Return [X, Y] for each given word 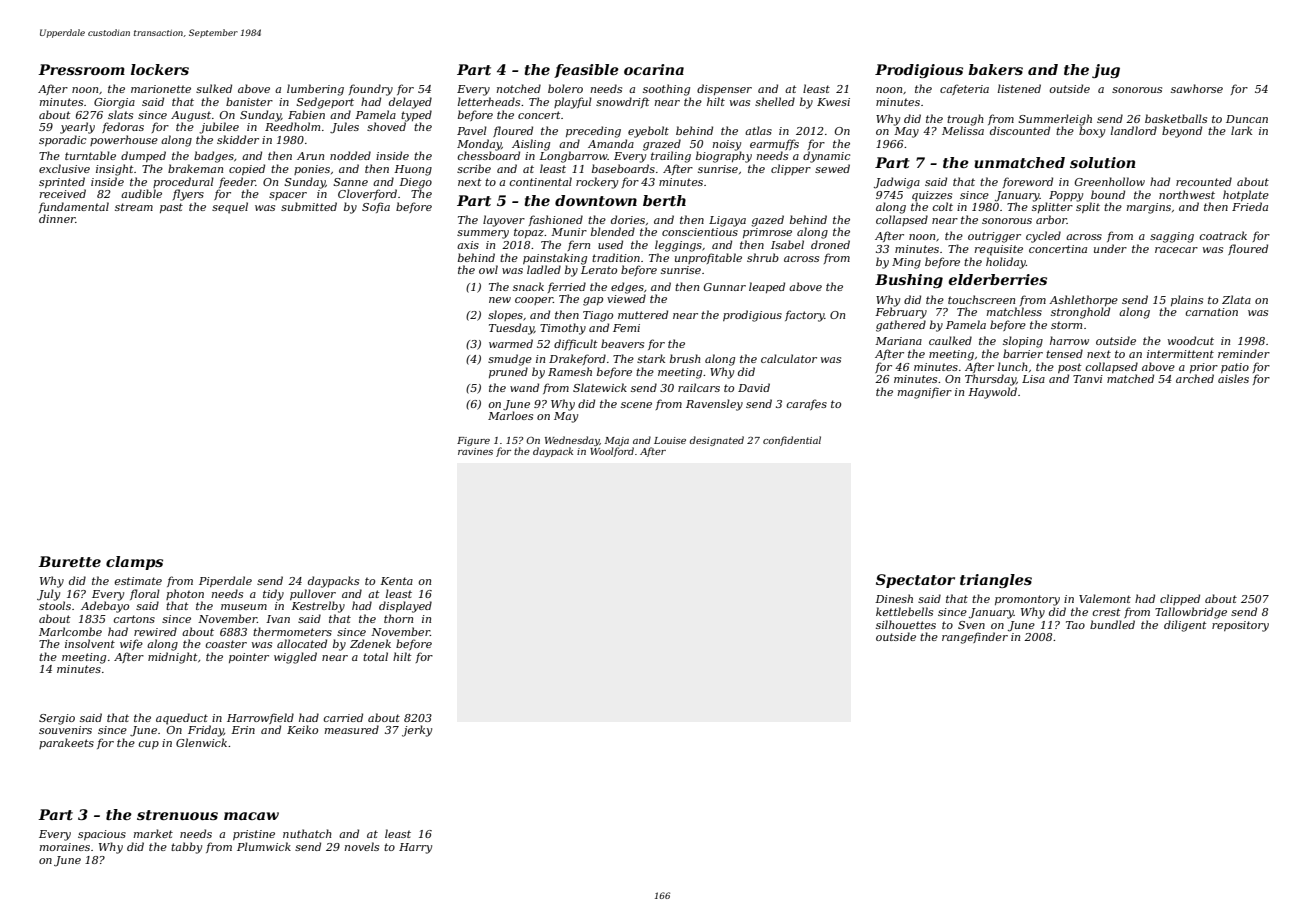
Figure [473, 441]
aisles [1233, 378]
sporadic [62, 140]
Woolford [612, 452]
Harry [415, 848]
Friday [206, 731]
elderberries [997, 279]
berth [664, 200]
